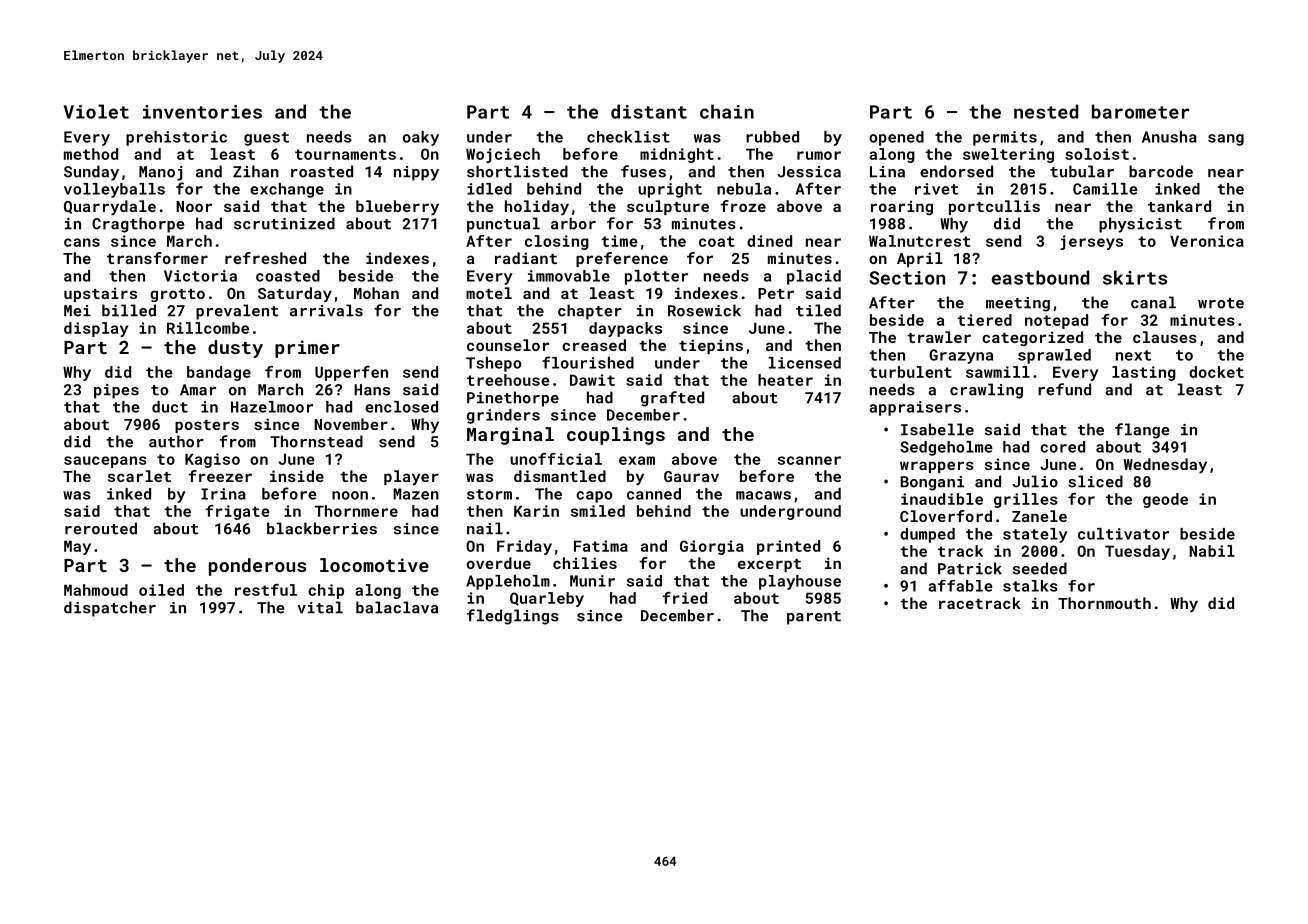 The image size is (1308, 924). What do you see at coordinates (672, 399) in the screenshot?
I see `grafted` at bounding box center [672, 399].
